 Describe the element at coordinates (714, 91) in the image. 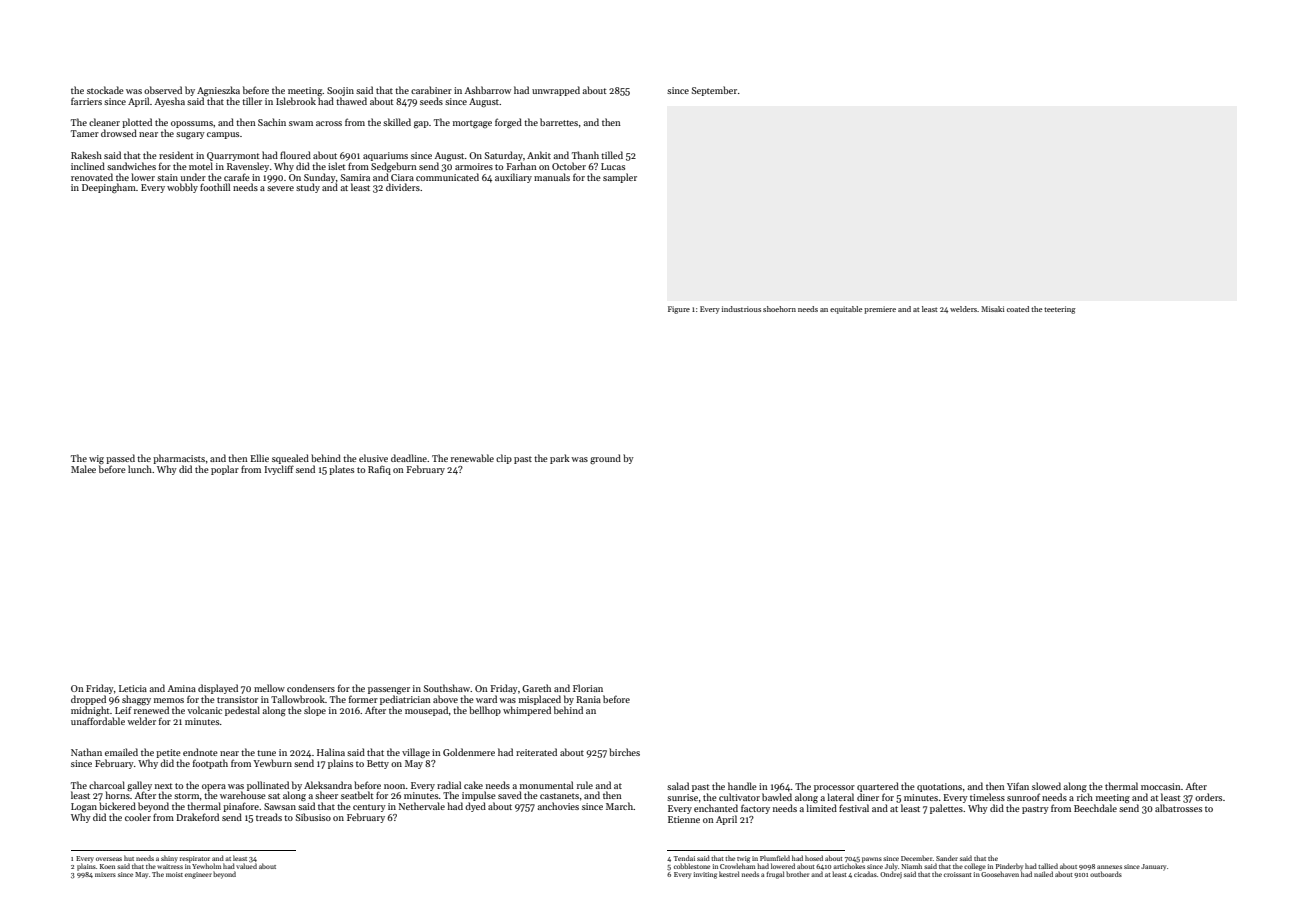

I see `September` at that location.
